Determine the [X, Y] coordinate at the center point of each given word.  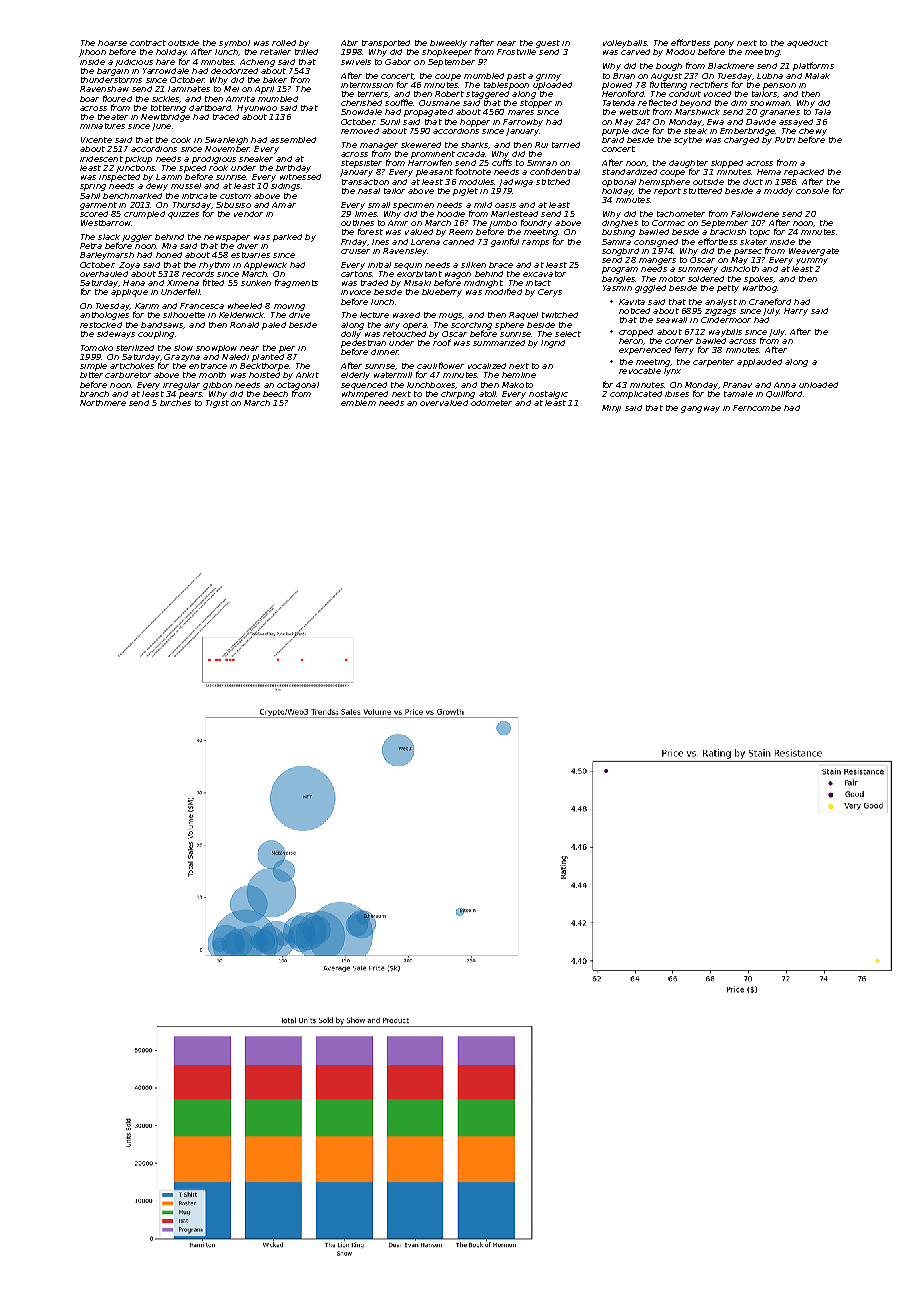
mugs [451, 316]
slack [109, 237]
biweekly [448, 44]
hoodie [451, 214]
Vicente [96, 140]
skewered [421, 145]
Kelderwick [242, 315]
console [812, 191]
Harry [796, 312]
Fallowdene [755, 214]
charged [741, 141]
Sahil [90, 196]
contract [148, 43]
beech [275, 394]
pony [724, 44]
